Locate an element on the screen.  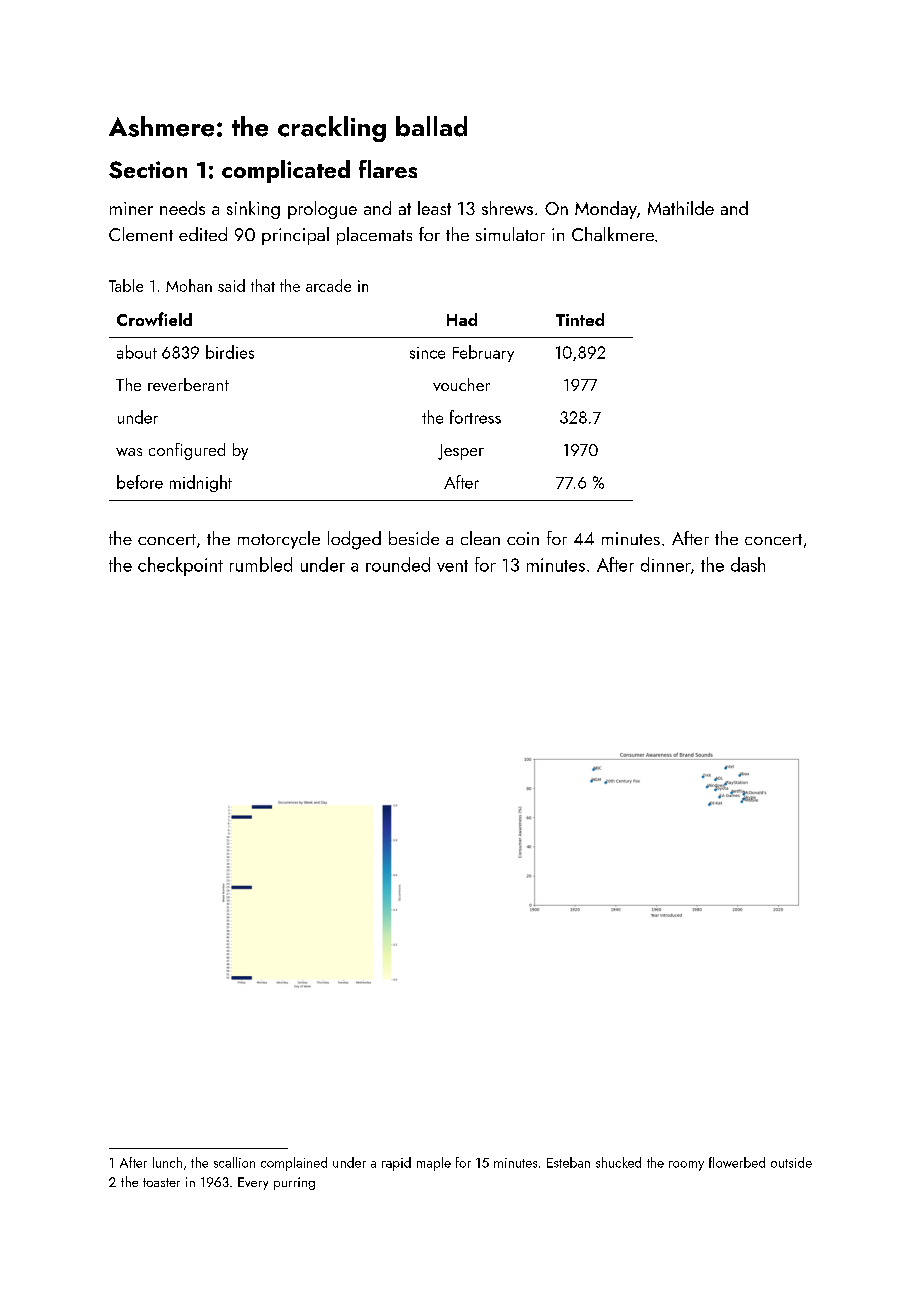
flowerbed is located at coordinates (737, 1162).
